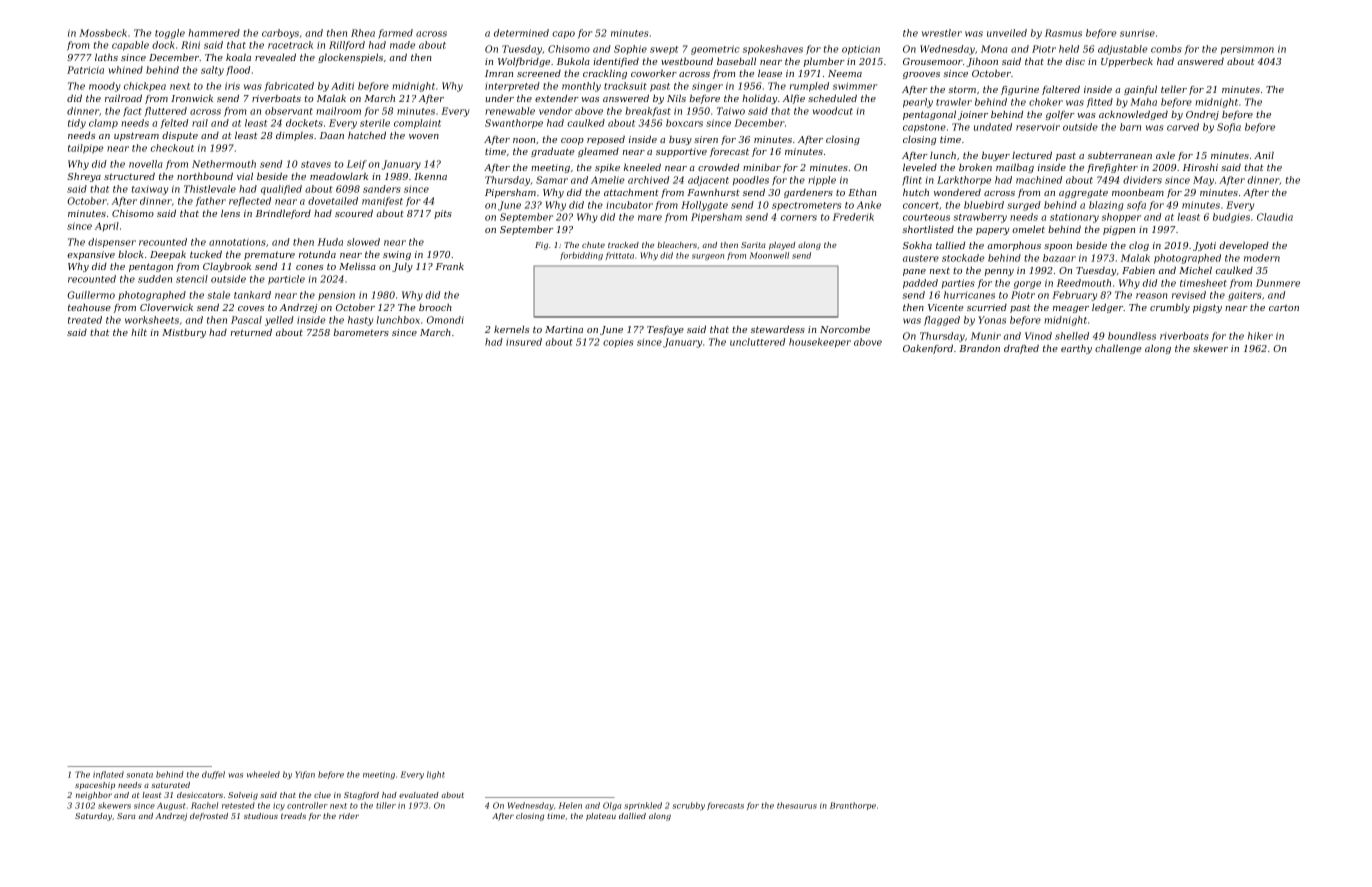 The height and width of the page is (887, 1372). I want to click on hammered, so click(214, 33).
